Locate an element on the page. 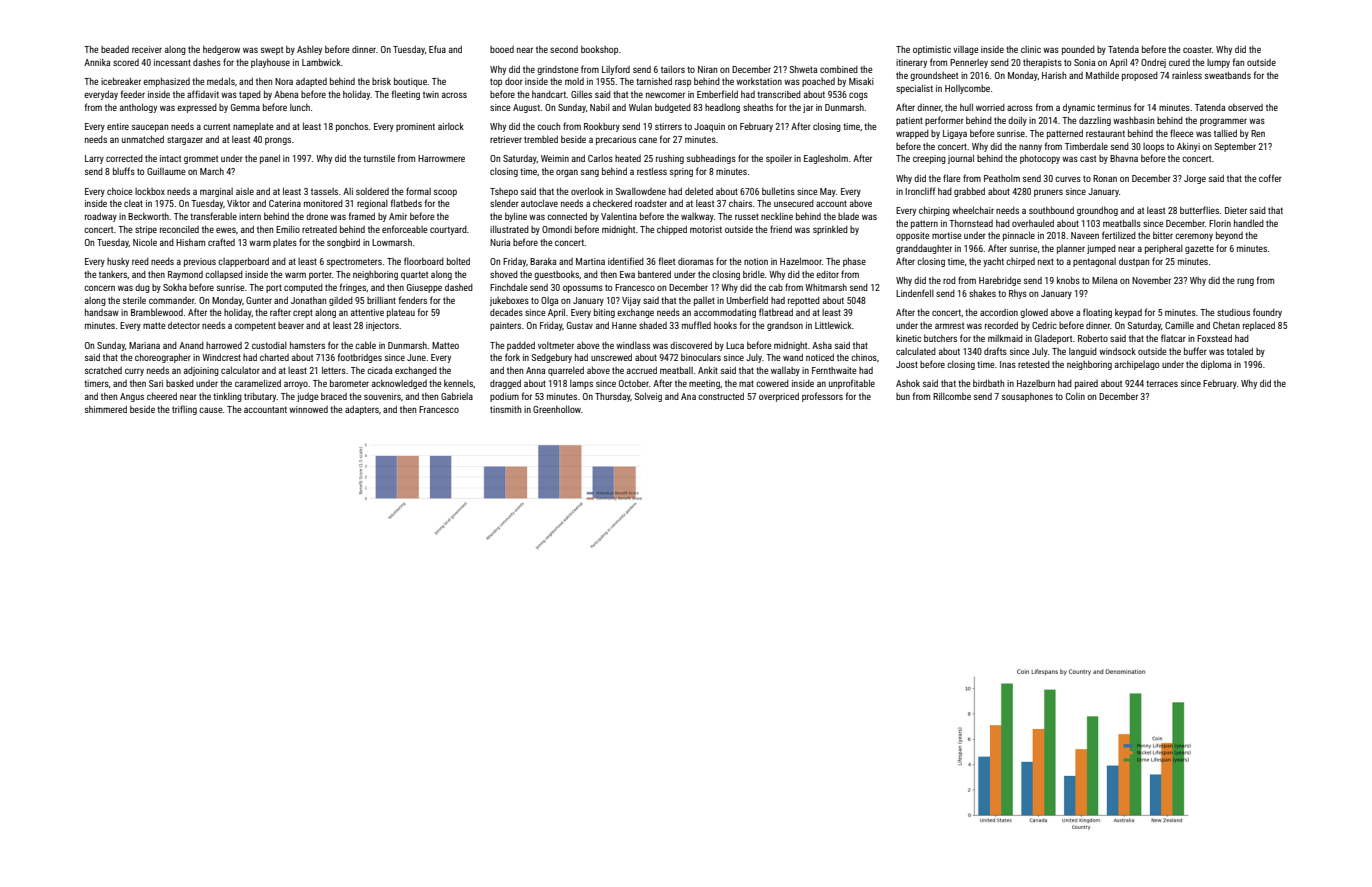 This image has width=1372, height=887. twin is located at coordinates (431, 94).
